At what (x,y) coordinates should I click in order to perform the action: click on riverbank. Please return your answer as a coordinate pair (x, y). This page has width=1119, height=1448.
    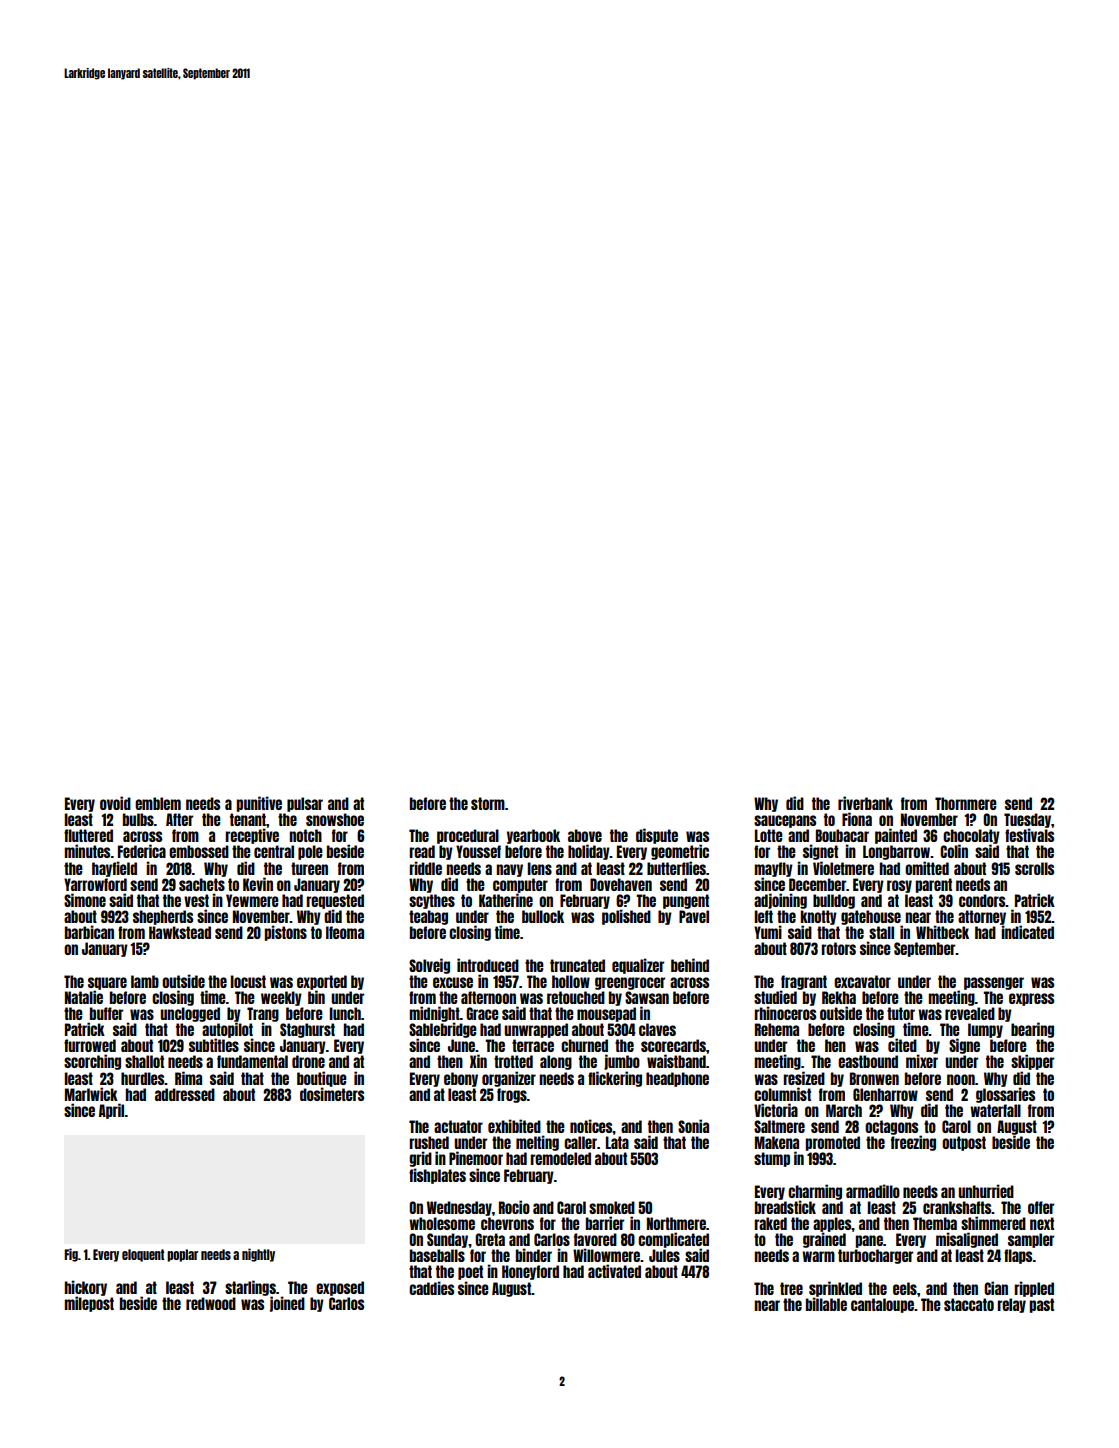
    Looking at the image, I should click on (865, 803).
